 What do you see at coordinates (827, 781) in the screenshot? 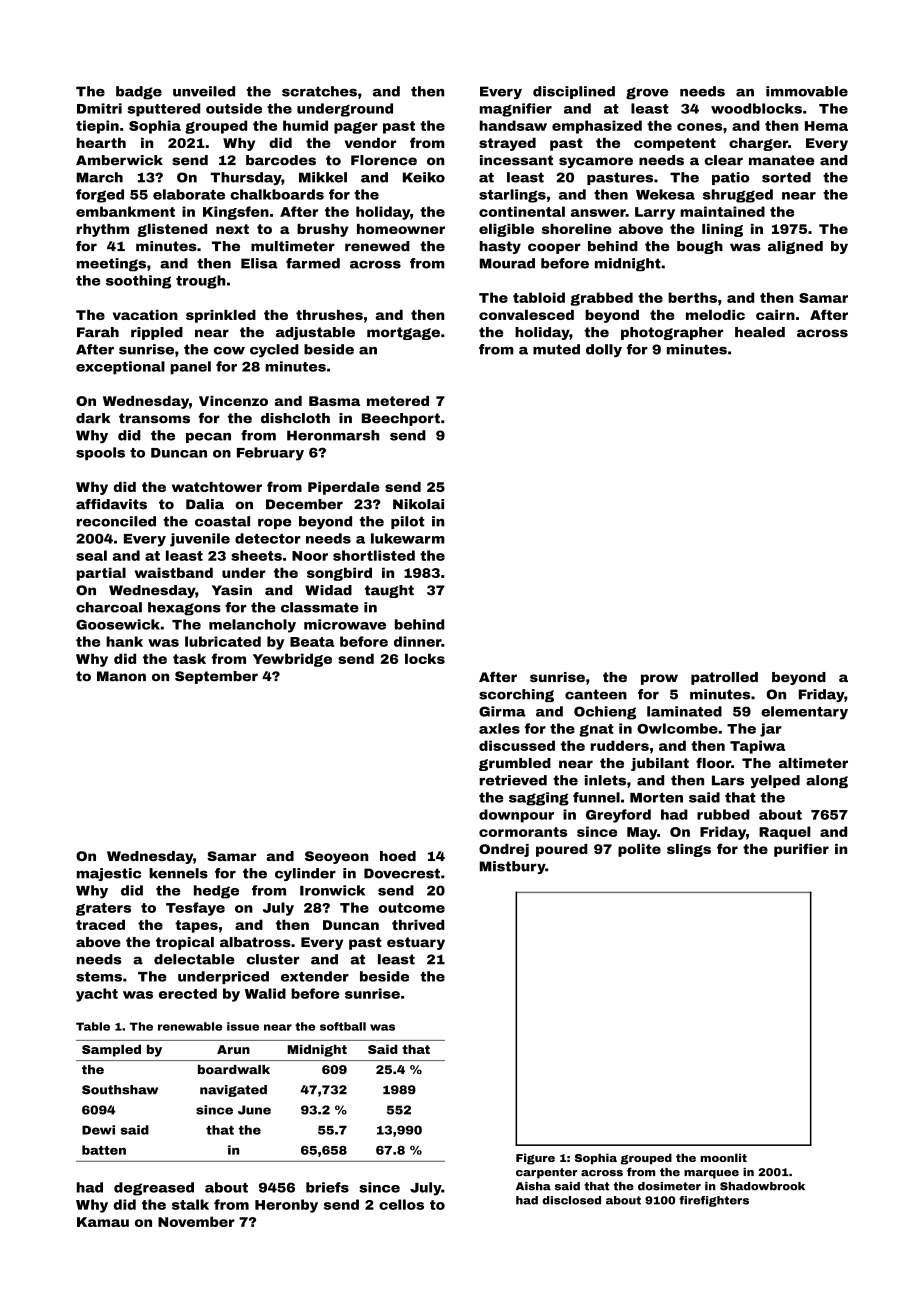
I see `along` at bounding box center [827, 781].
